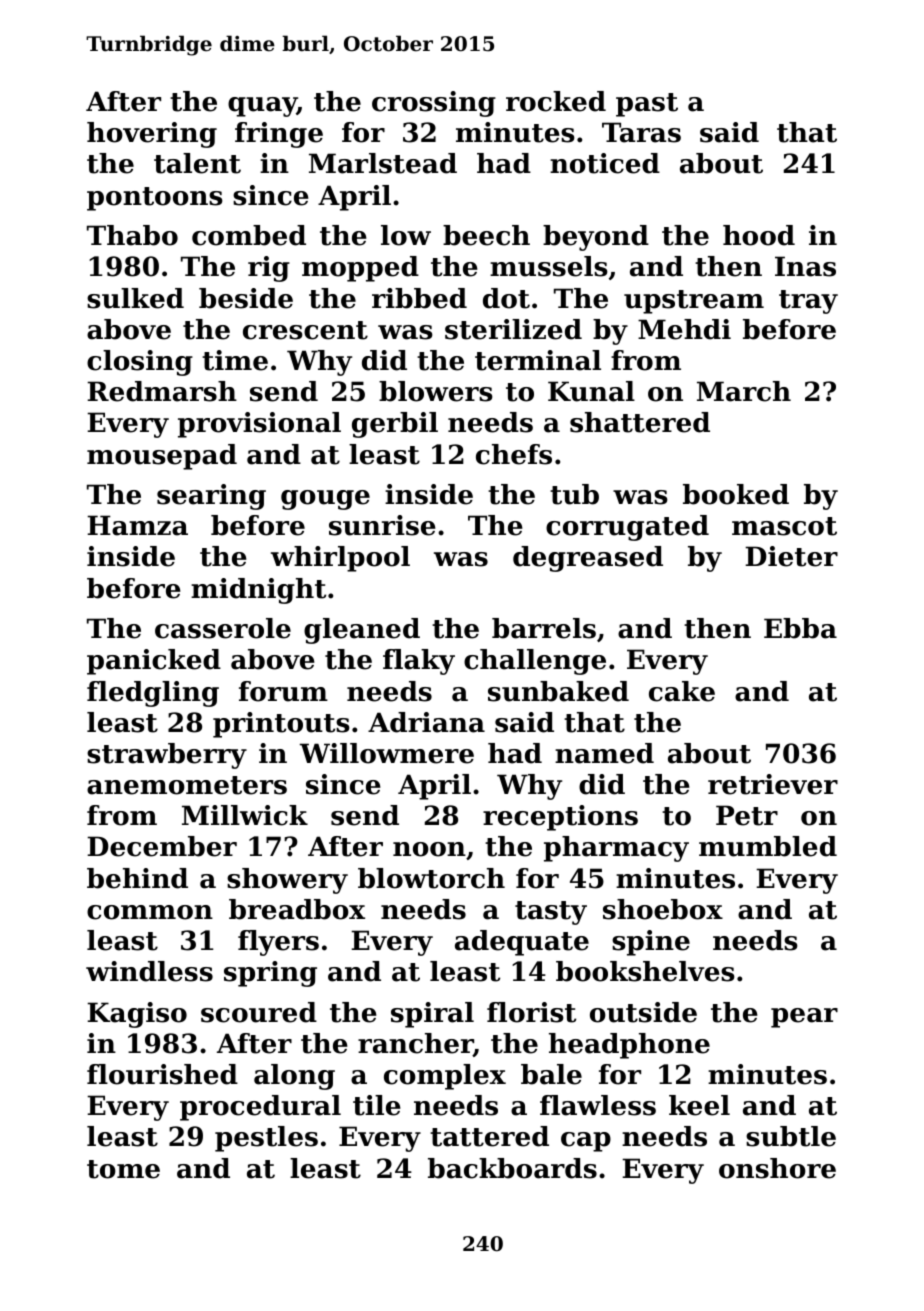 Image resolution: width=924 pixels, height=1311 pixels. What do you see at coordinates (167, 756) in the image?
I see `strawberry` at bounding box center [167, 756].
